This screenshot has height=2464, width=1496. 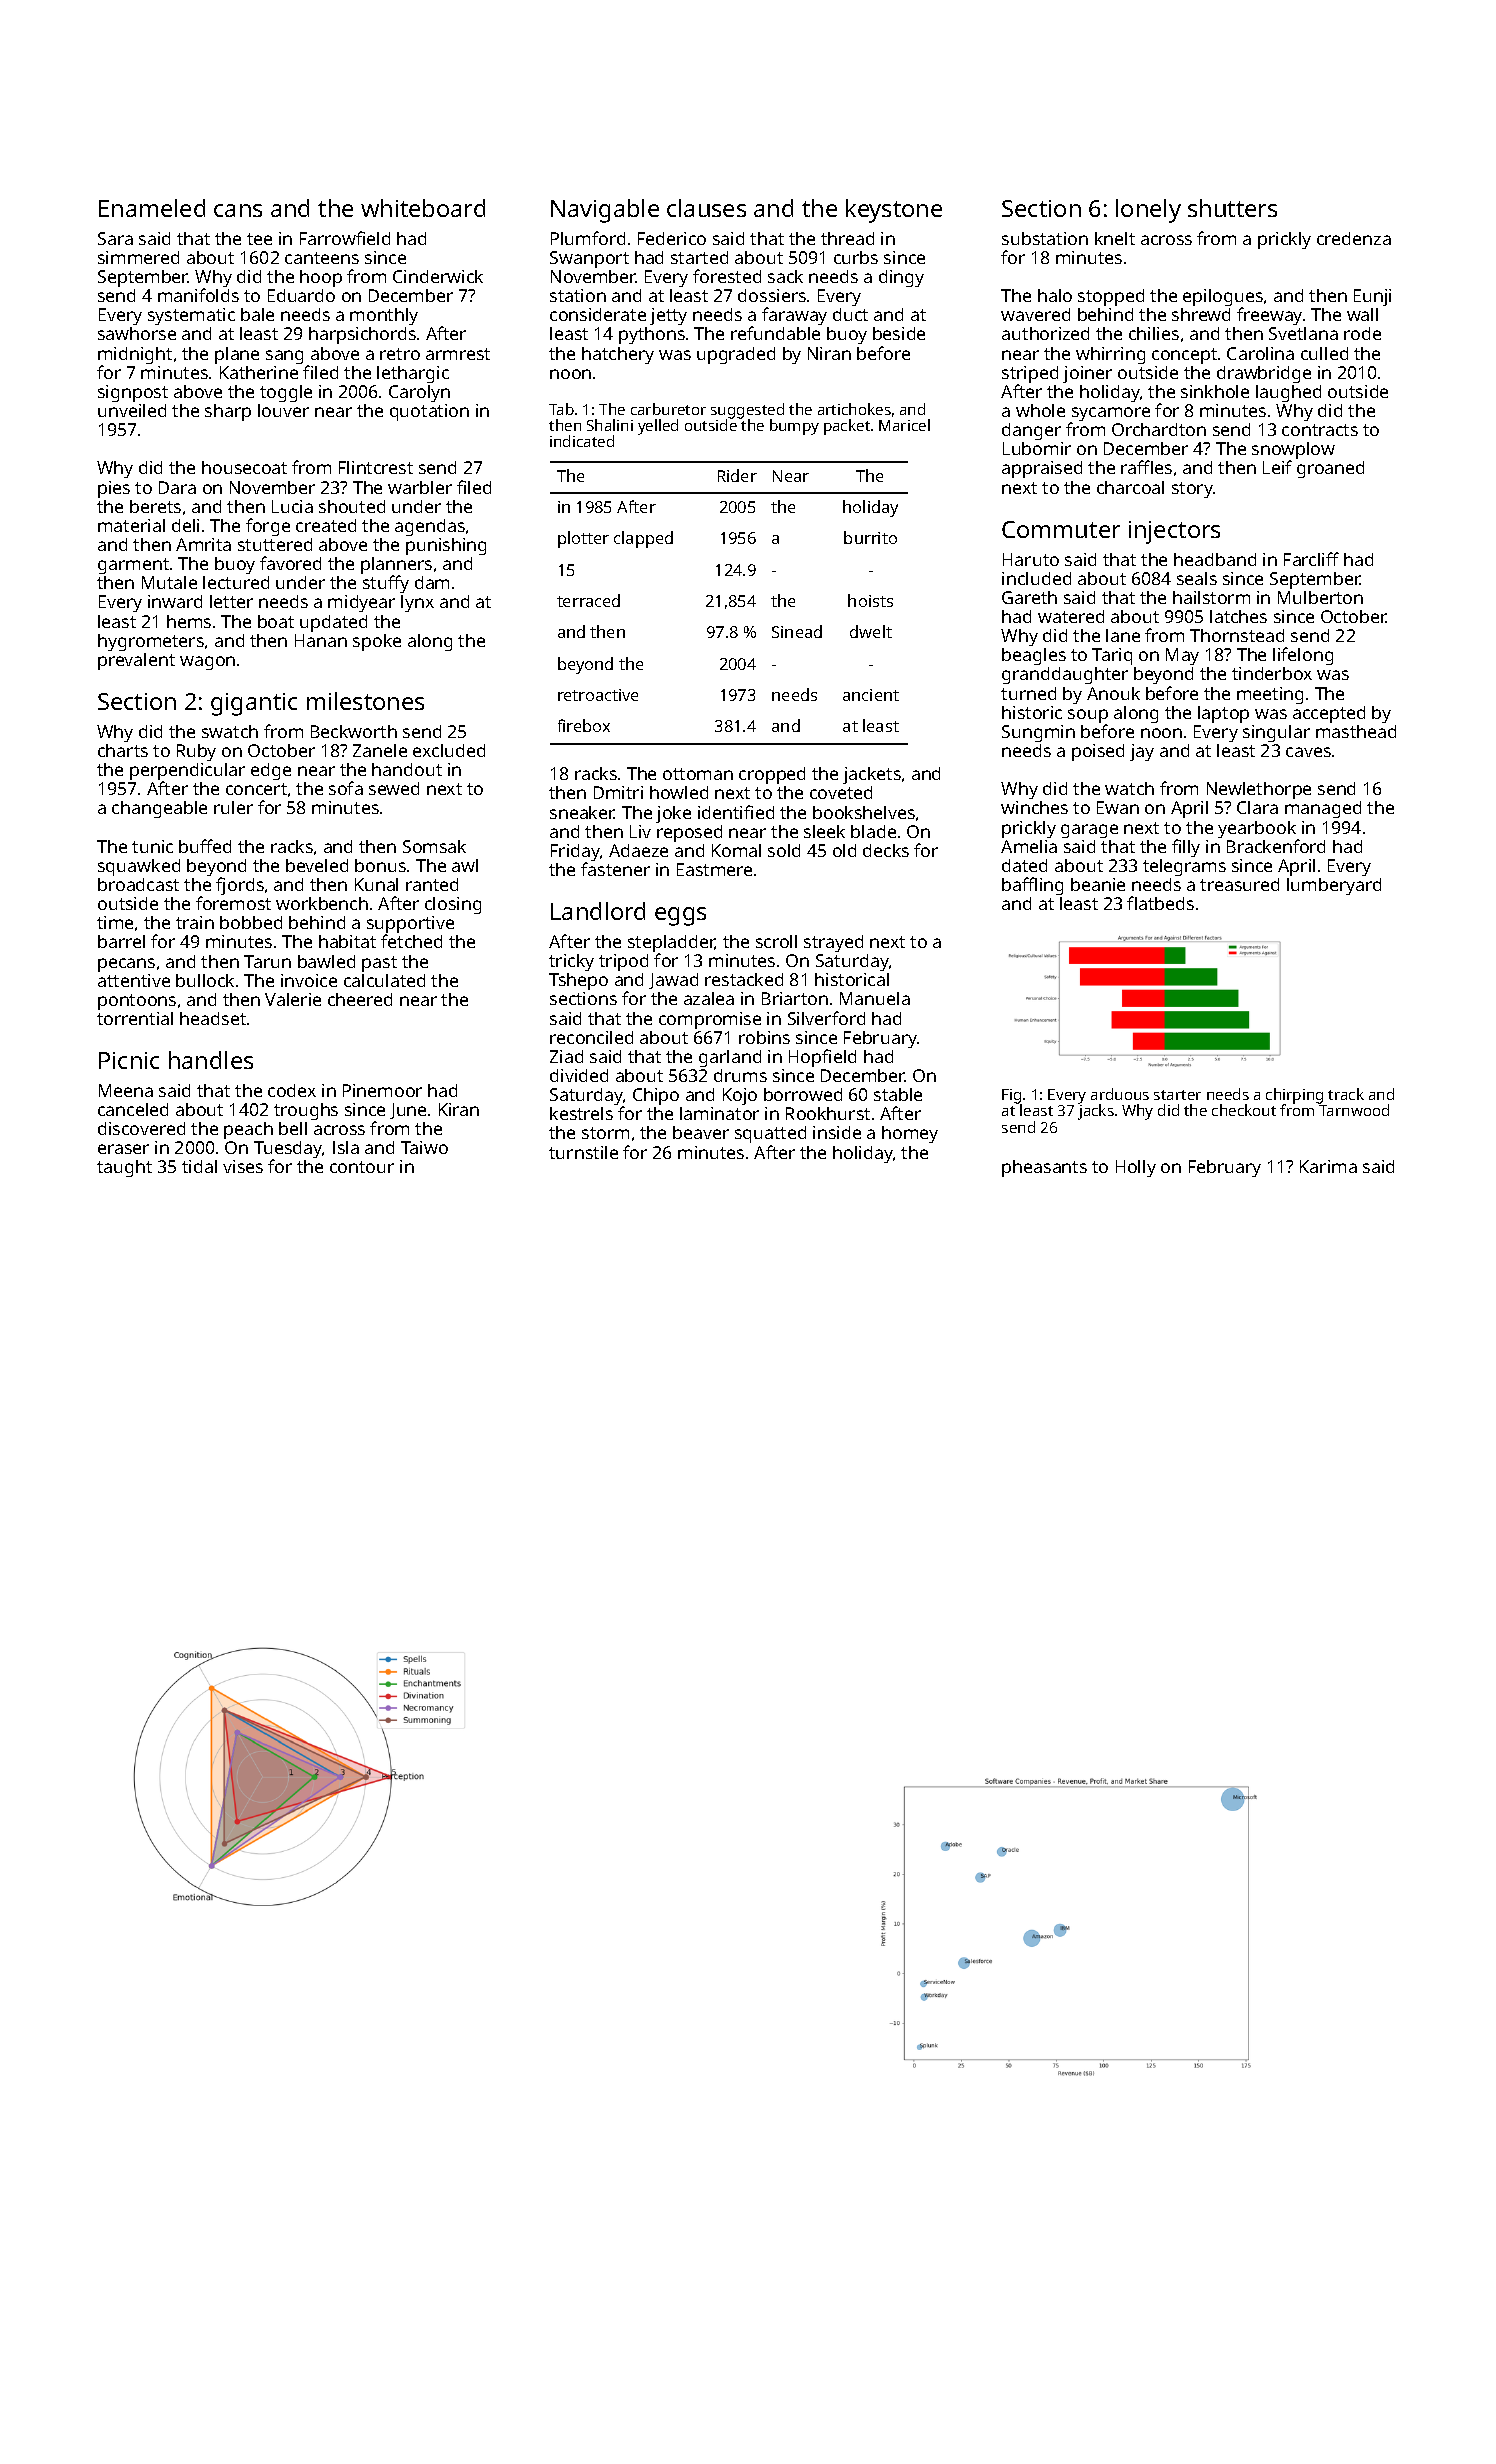 What do you see at coordinates (605, 211) in the screenshot?
I see `Navigable` at bounding box center [605, 211].
